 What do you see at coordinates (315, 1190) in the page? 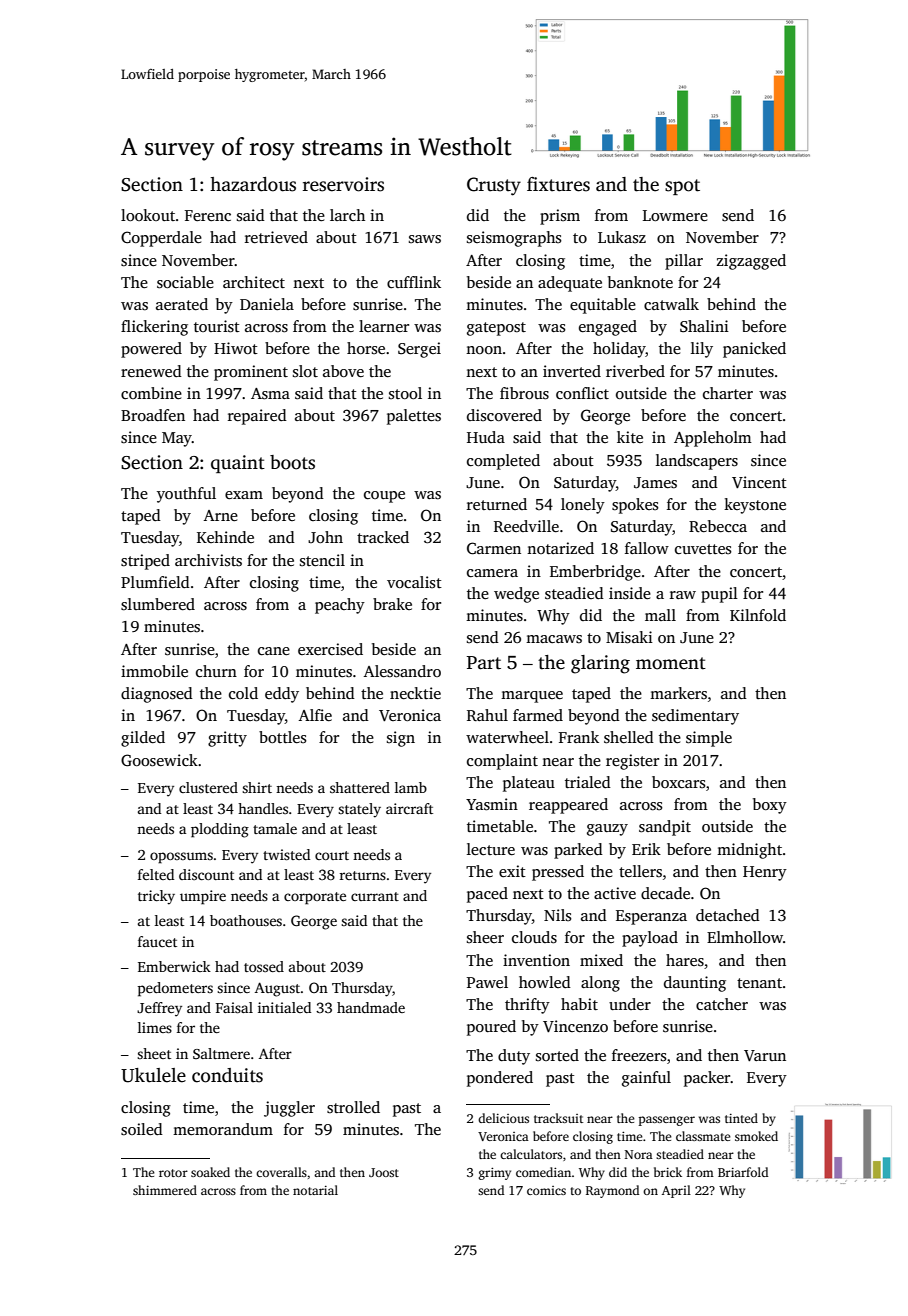
I see `notarial` at bounding box center [315, 1190].
